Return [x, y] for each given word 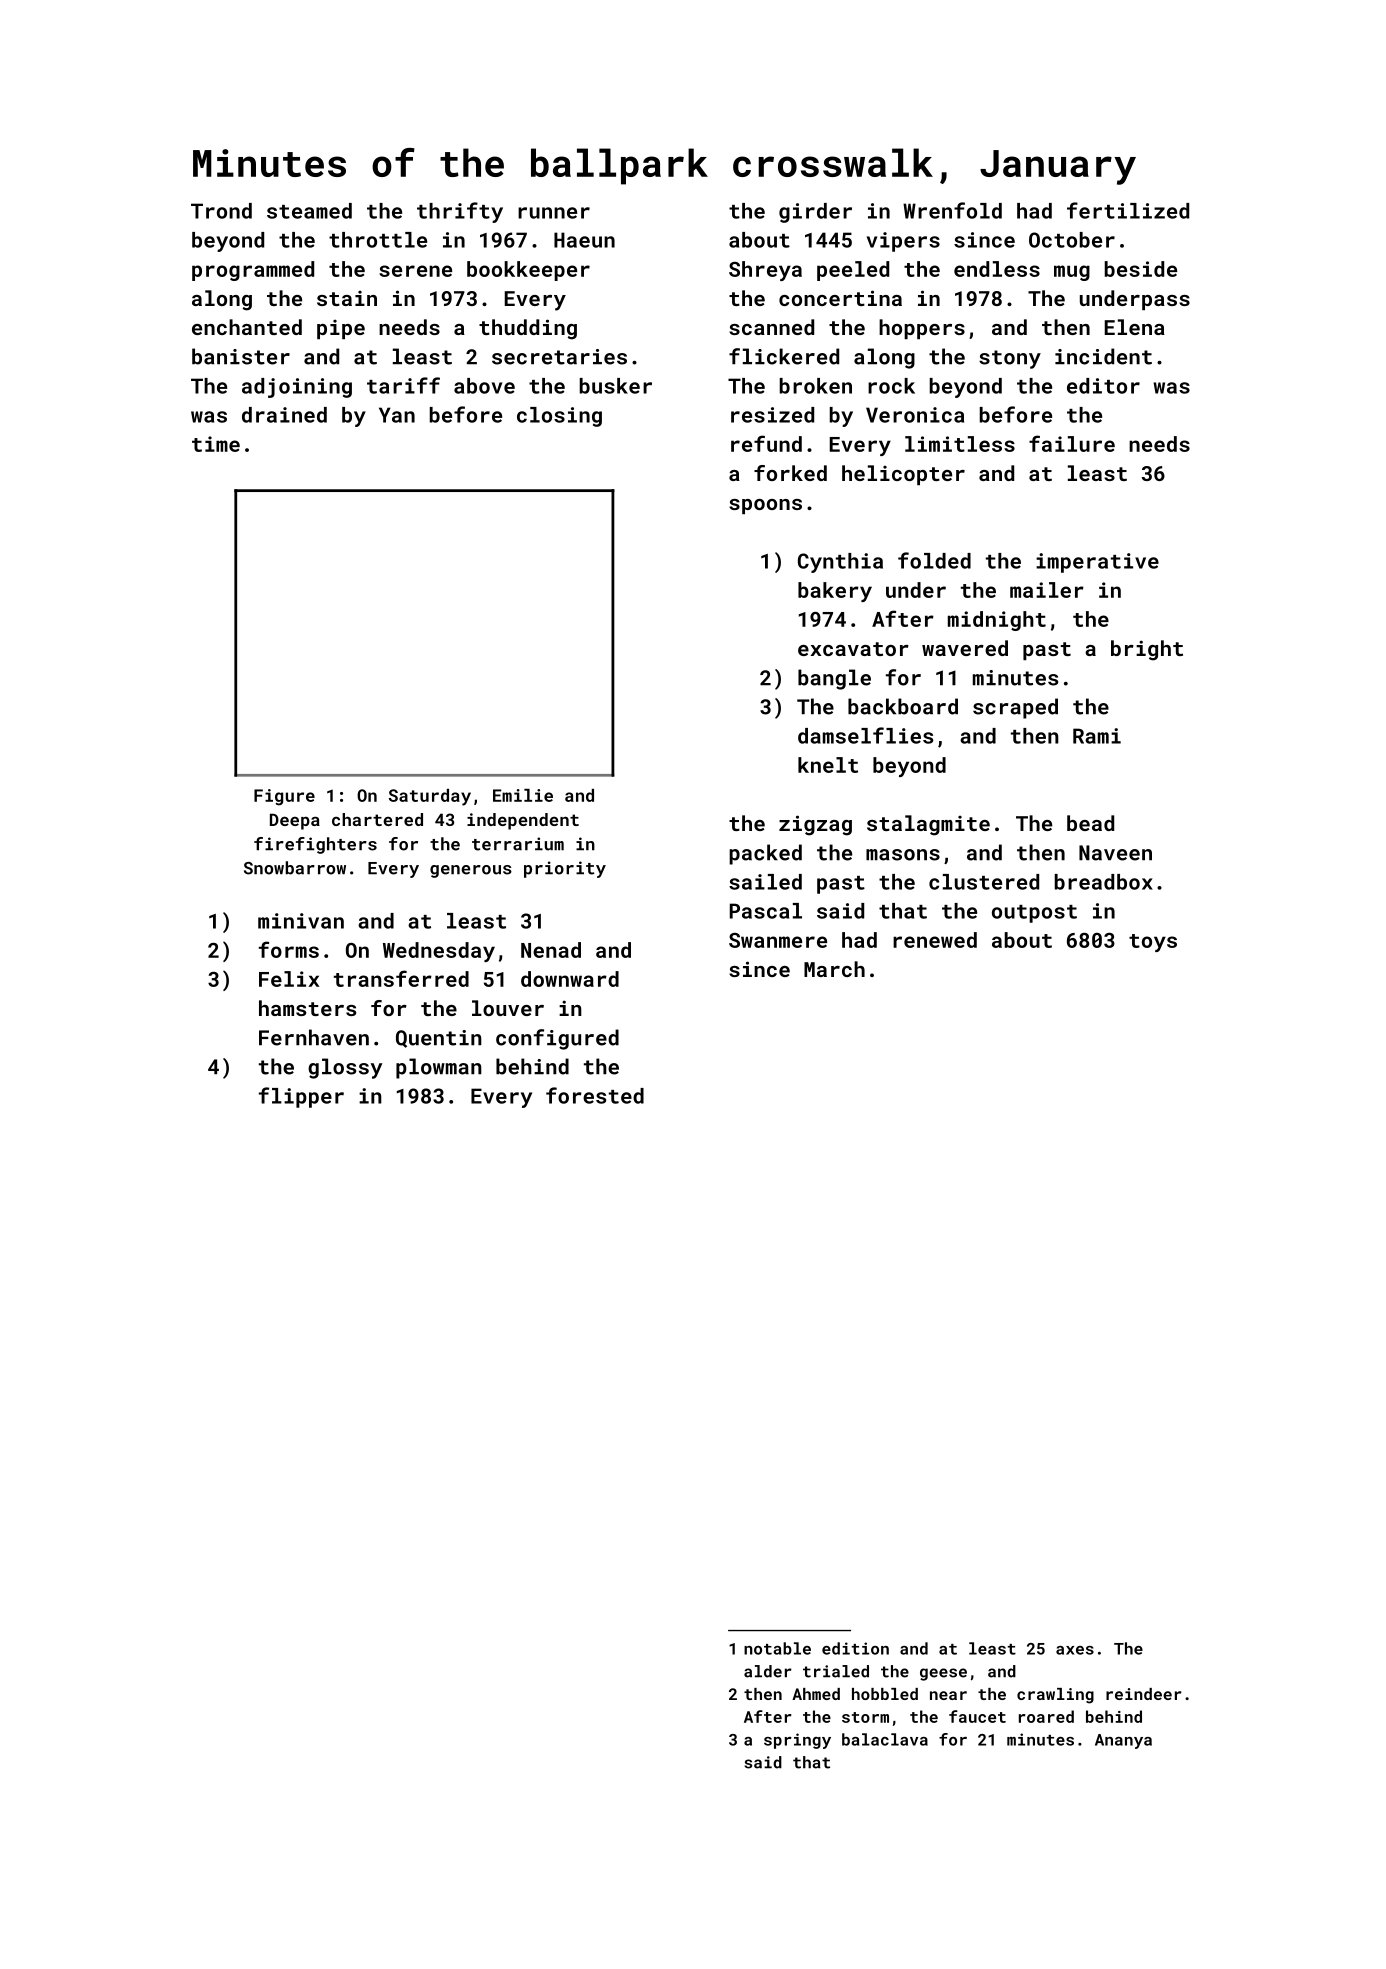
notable [777, 1648]
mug [1072, 273]
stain [347, 298]
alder [768, 1671]
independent [523, 821]
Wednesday [439, 952]
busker [616, 386]
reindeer [1143, 1694]
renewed [935, 940]
